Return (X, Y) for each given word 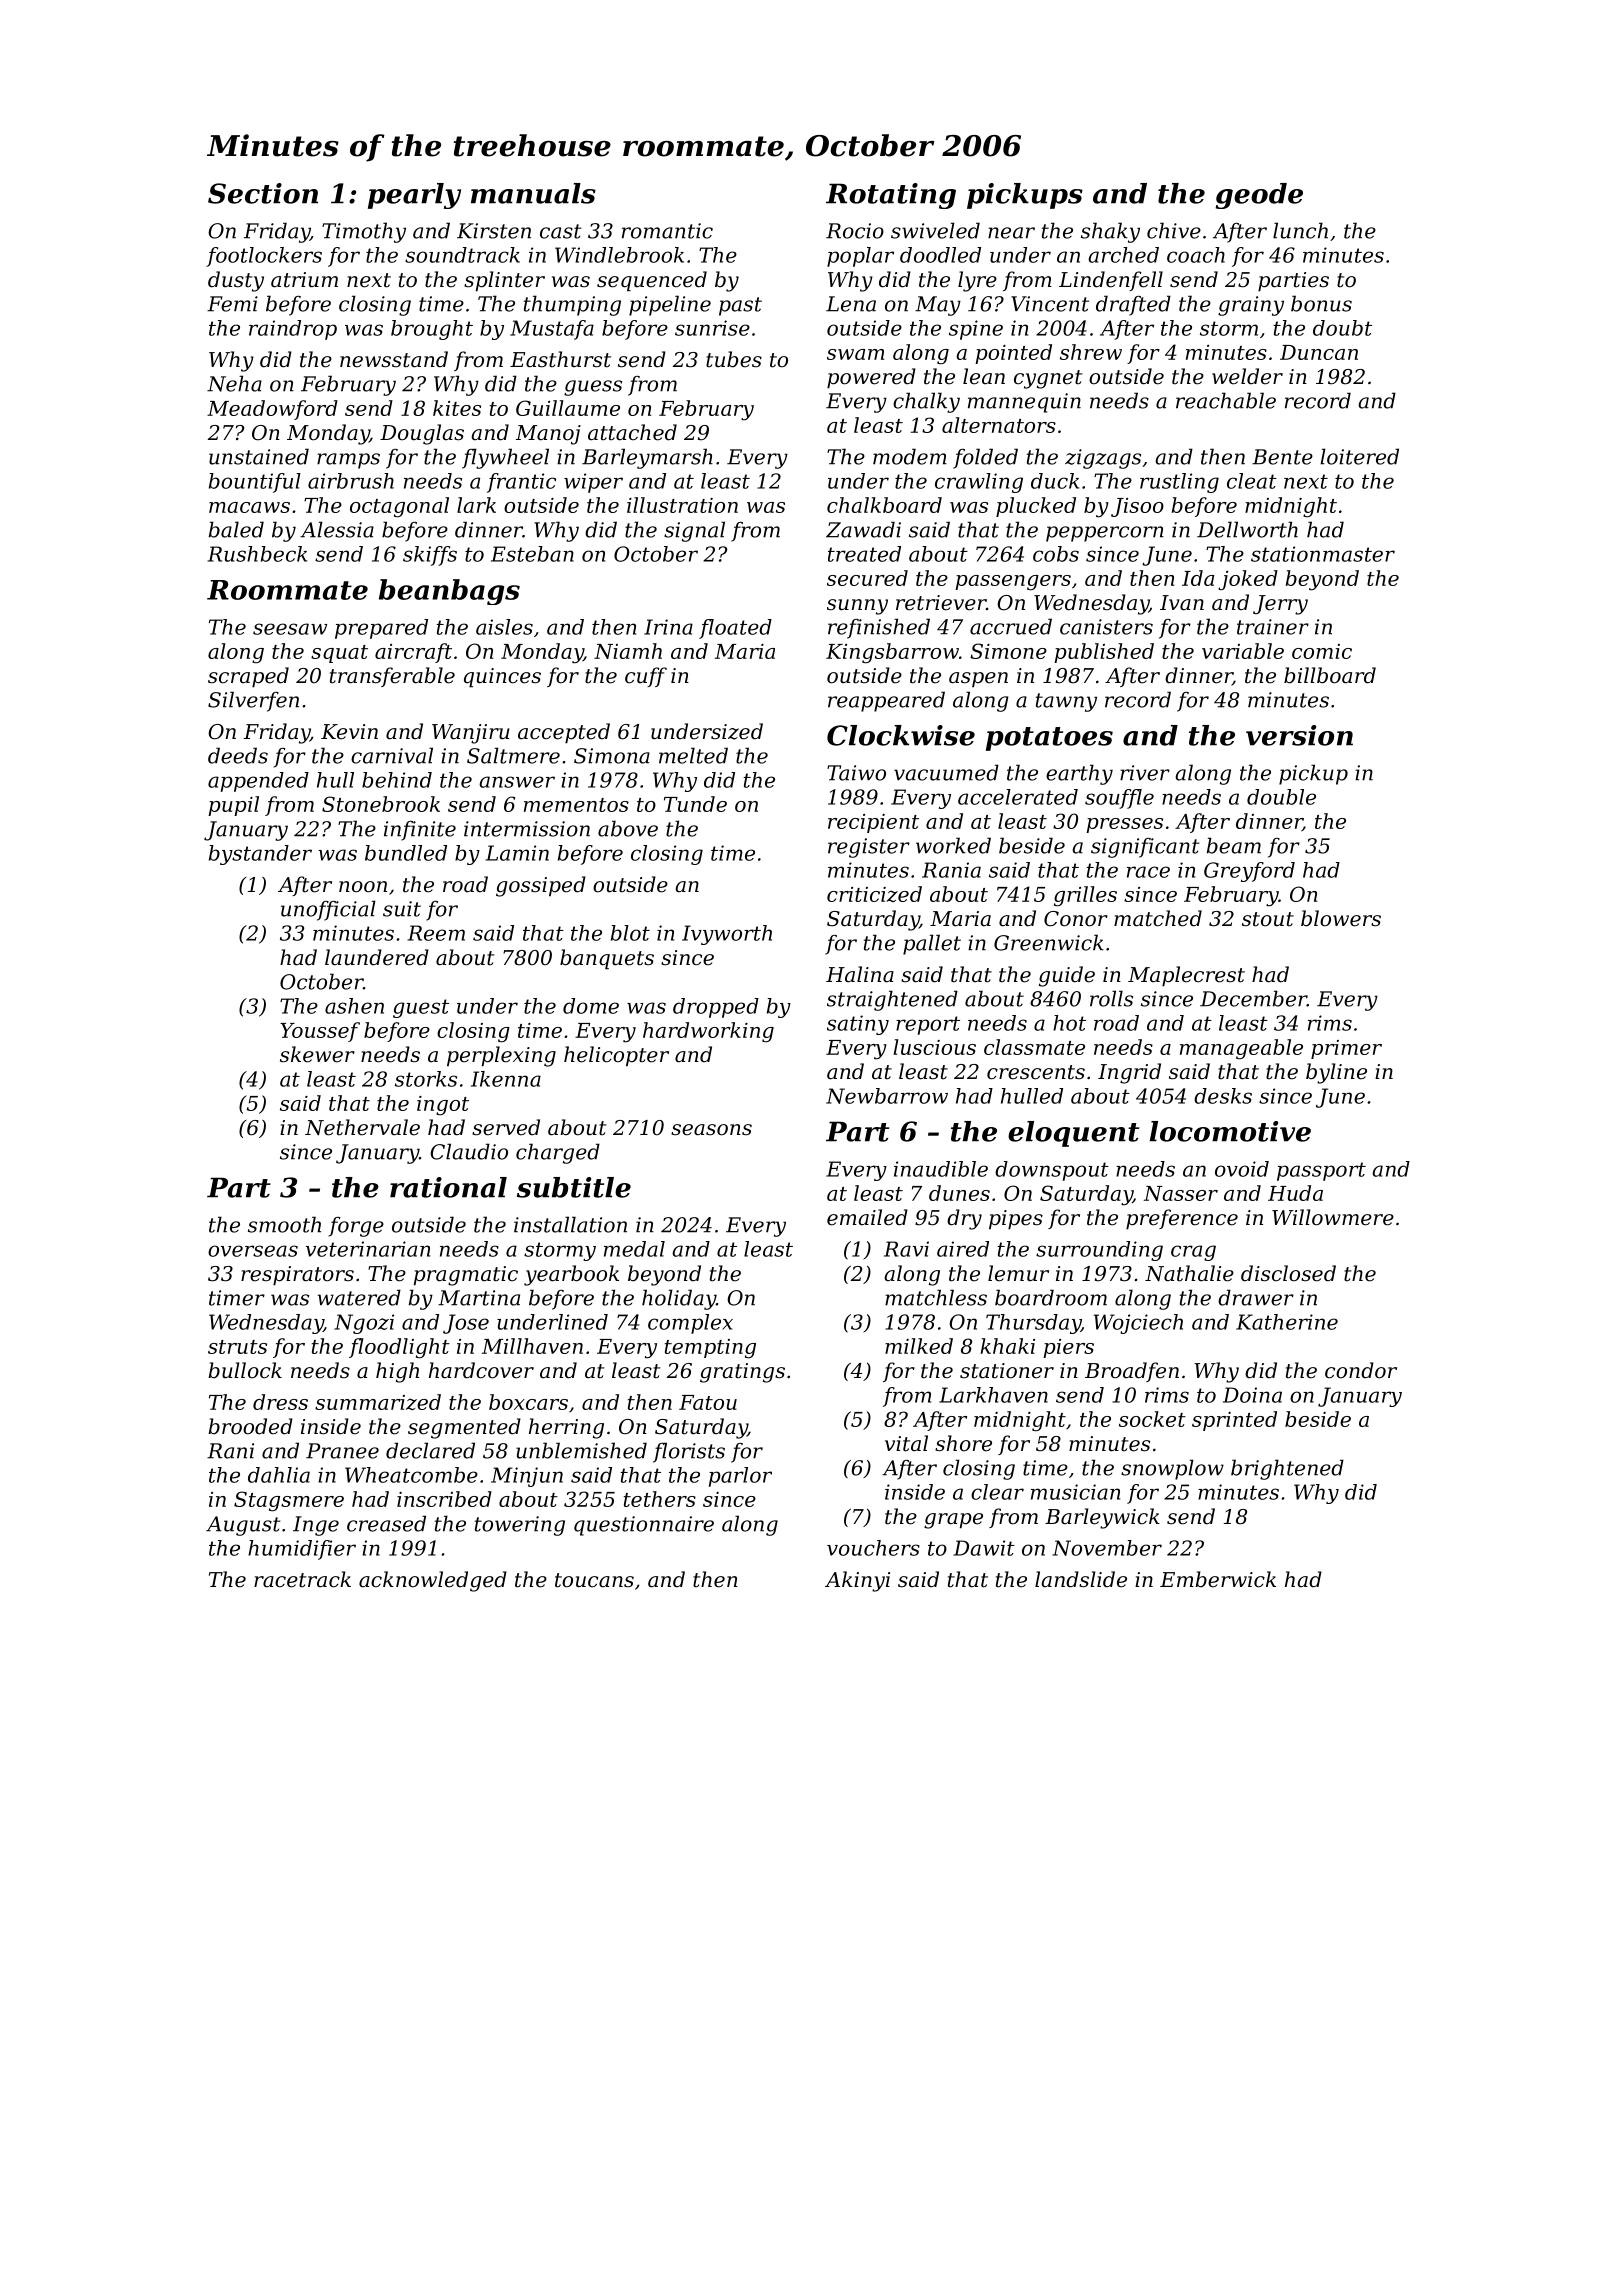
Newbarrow (887, 1096)
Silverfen (253, 701)
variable (1243, 651)
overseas (253, 1251)
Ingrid (1129, 1073)
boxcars (528, 1402)
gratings (742, 1373)
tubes (734, 359)
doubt (1342, 328)
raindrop (293, 330)
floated (735, 629)
